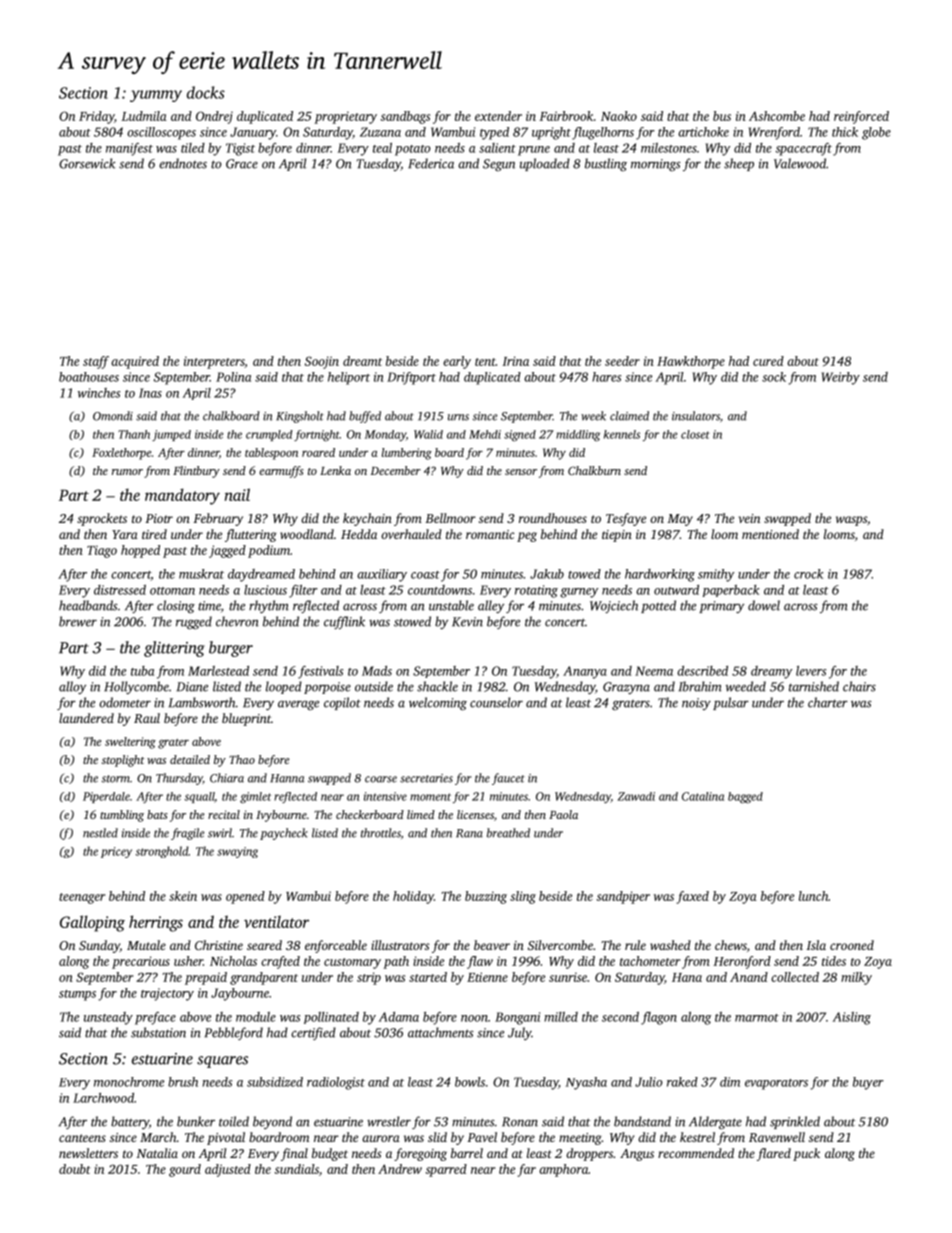 Image resolution: width=952 pixels, height=1233 pixels. I want to click on extender, so click(498, 116).
